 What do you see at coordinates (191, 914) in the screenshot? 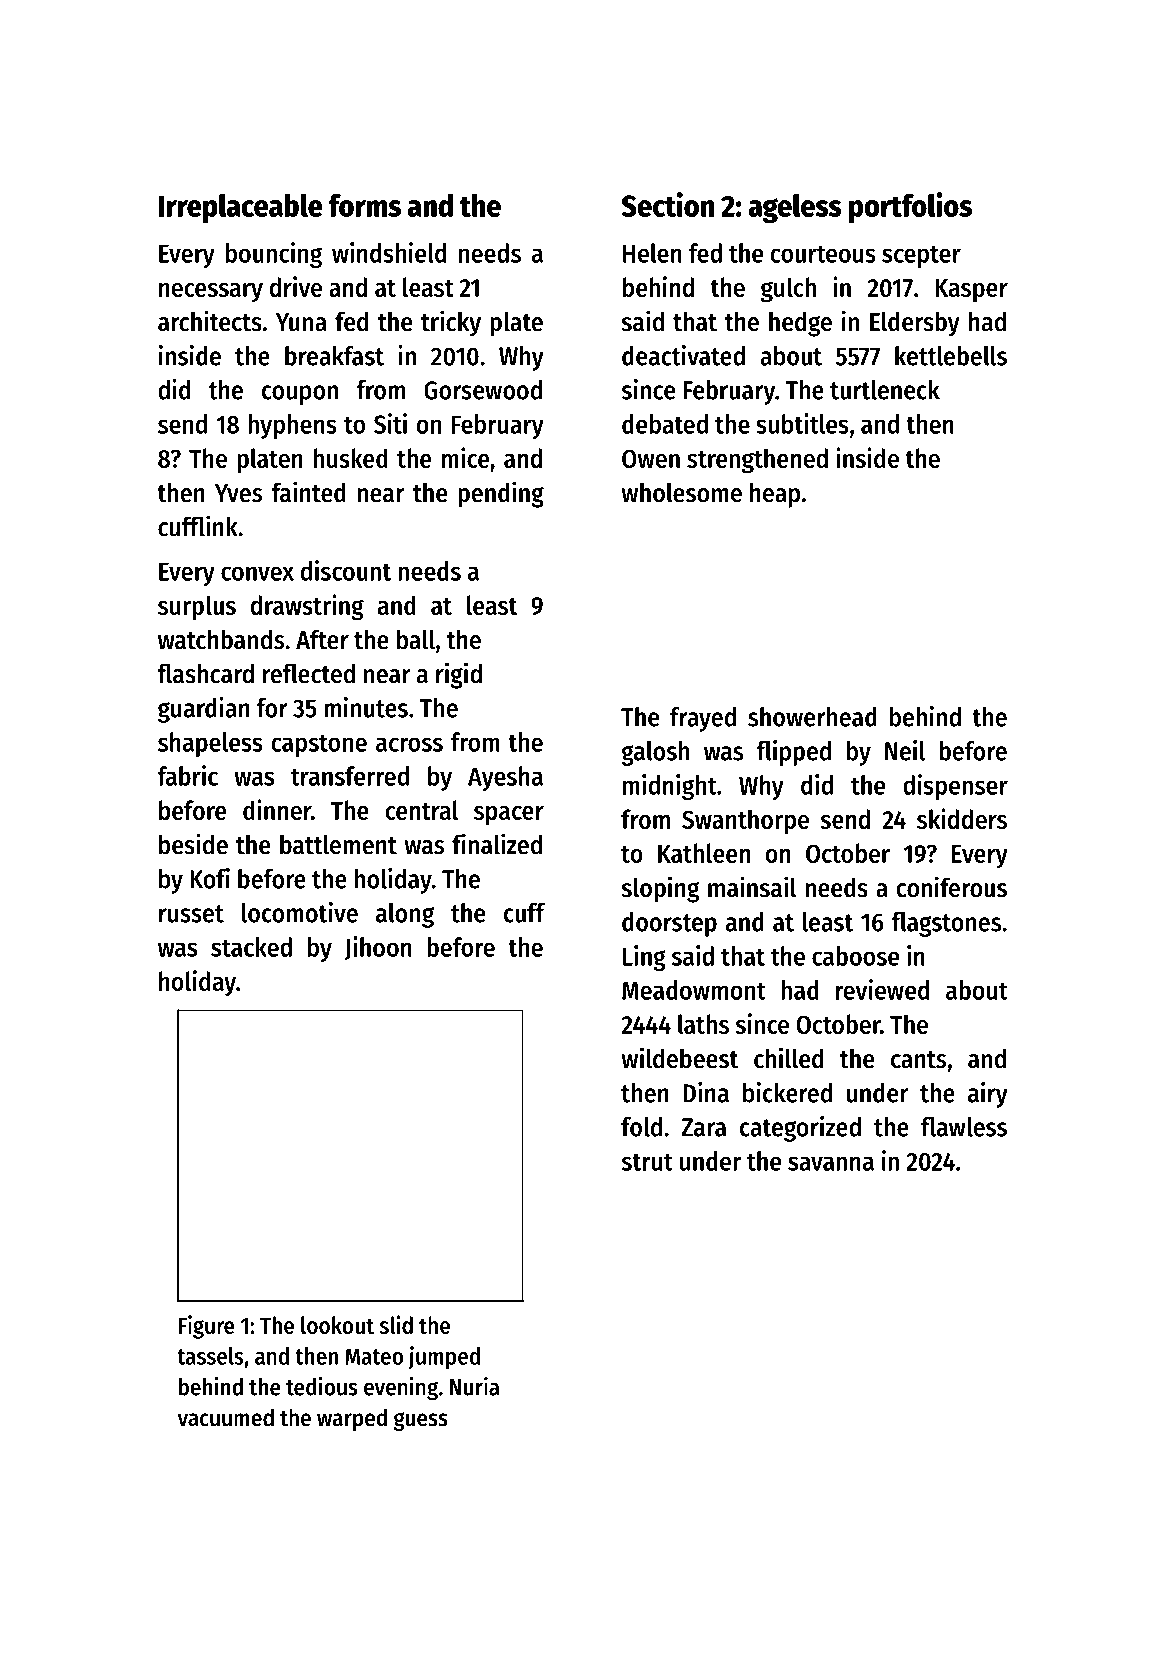
I see `russet` at bounding box center [191, 914].
